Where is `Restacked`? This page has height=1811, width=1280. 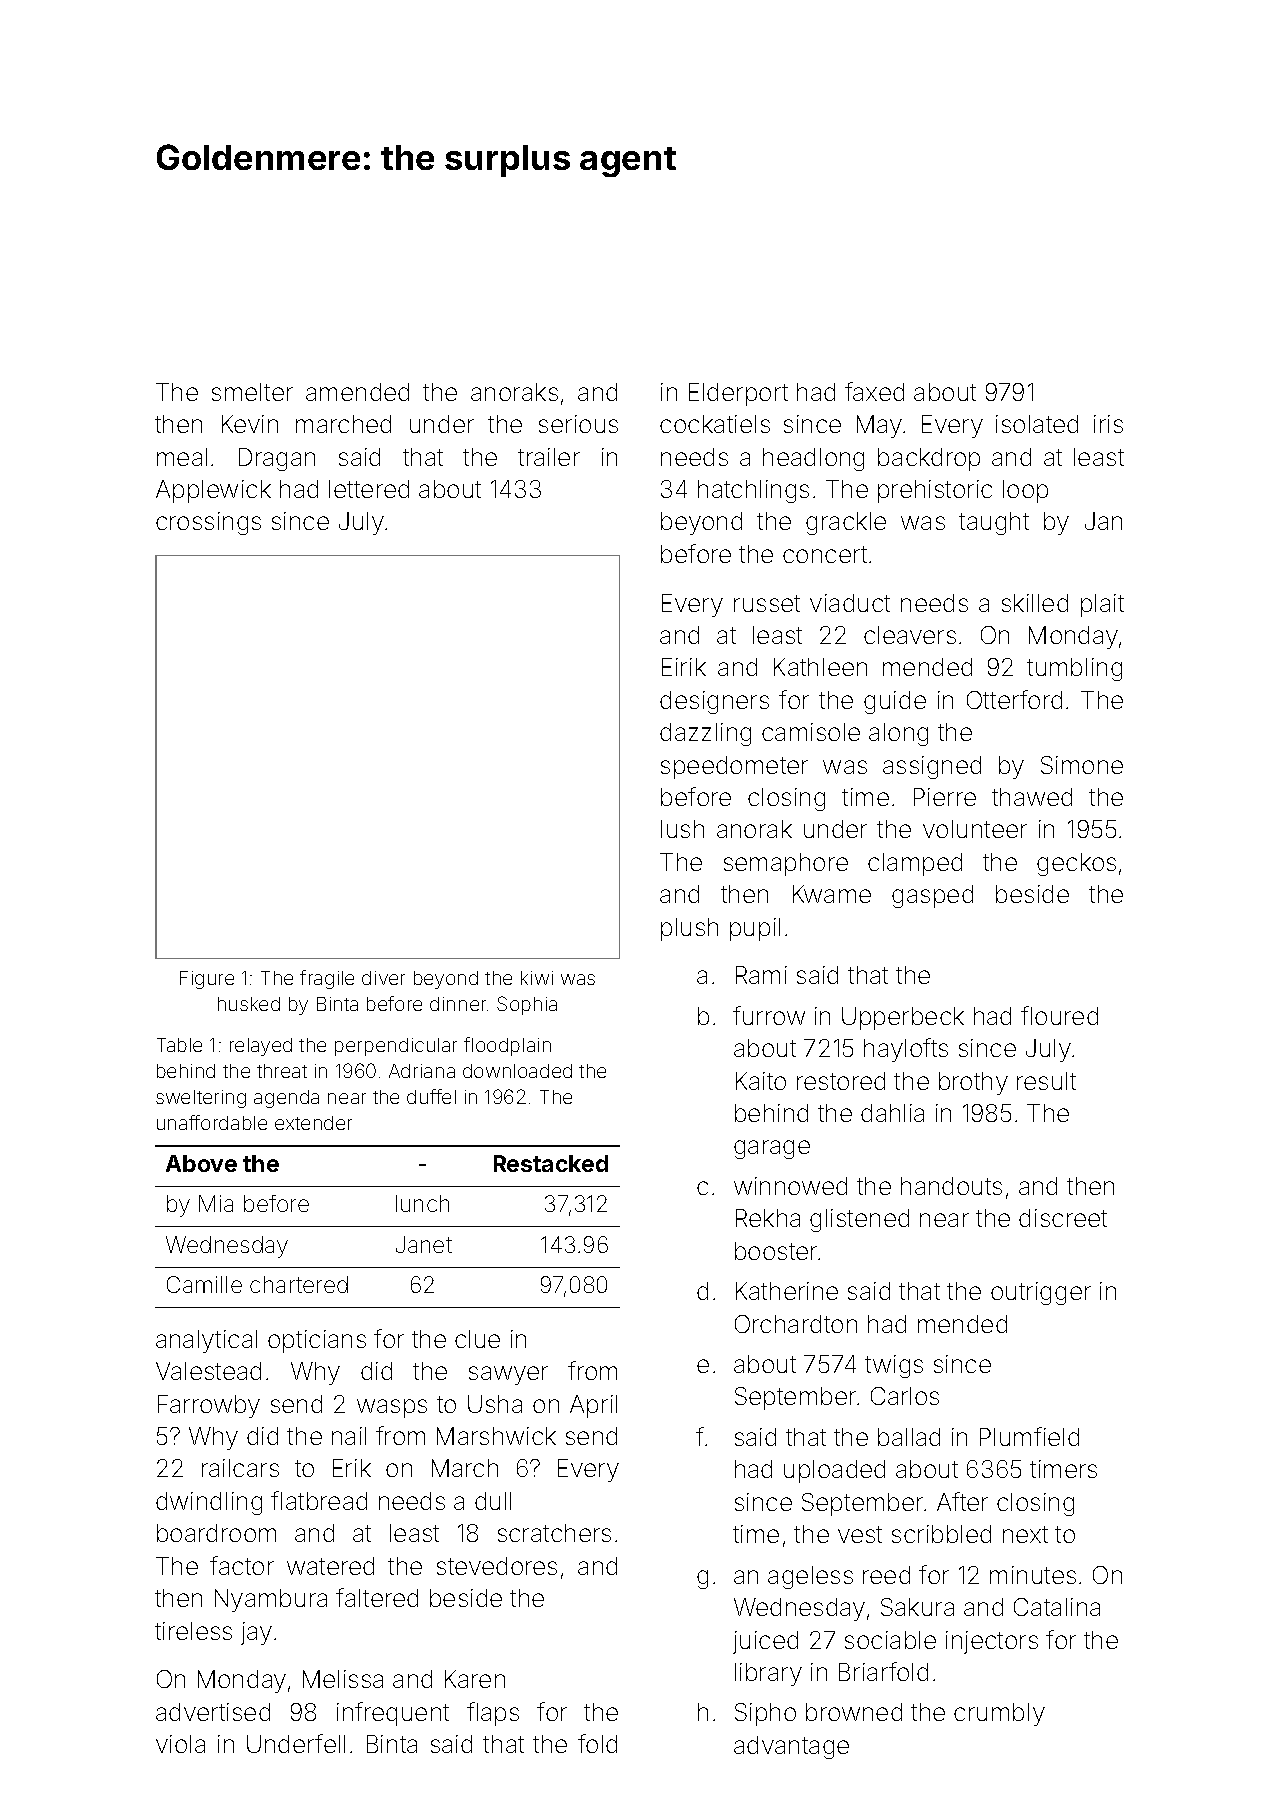
Restacked is located at coordinates (551, 1163).
